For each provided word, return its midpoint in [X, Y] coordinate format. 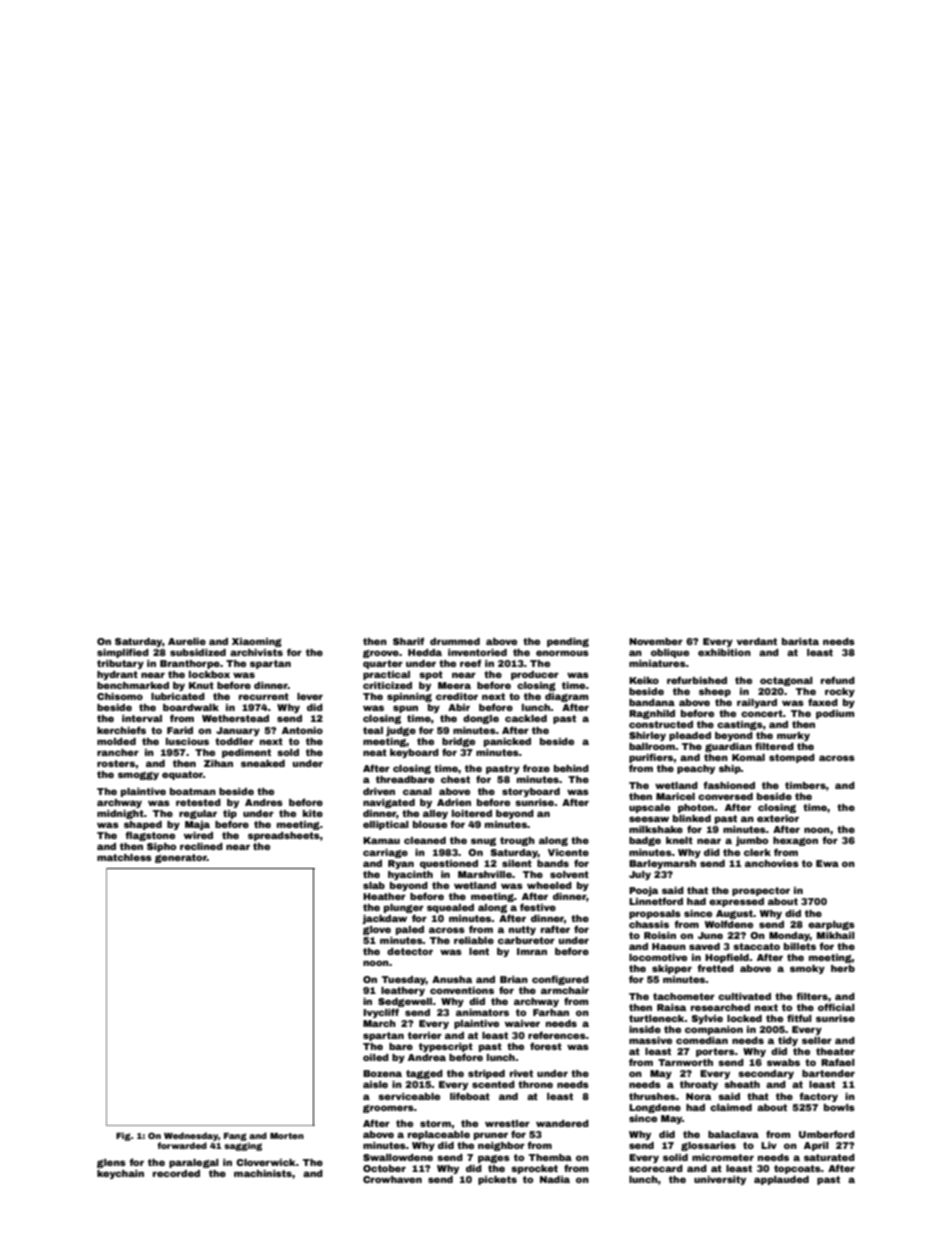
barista [800, 641]
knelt [679, 840]
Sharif [408, 641]
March [379, 1023]
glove [377, 930]
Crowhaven [392, 1179]
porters [715, 1052]
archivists [256, 652]
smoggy [138, 776]
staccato [756, 946]
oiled [376, 1057]
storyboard [531, 792]
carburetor [526, 940]
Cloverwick [266, 1162]
